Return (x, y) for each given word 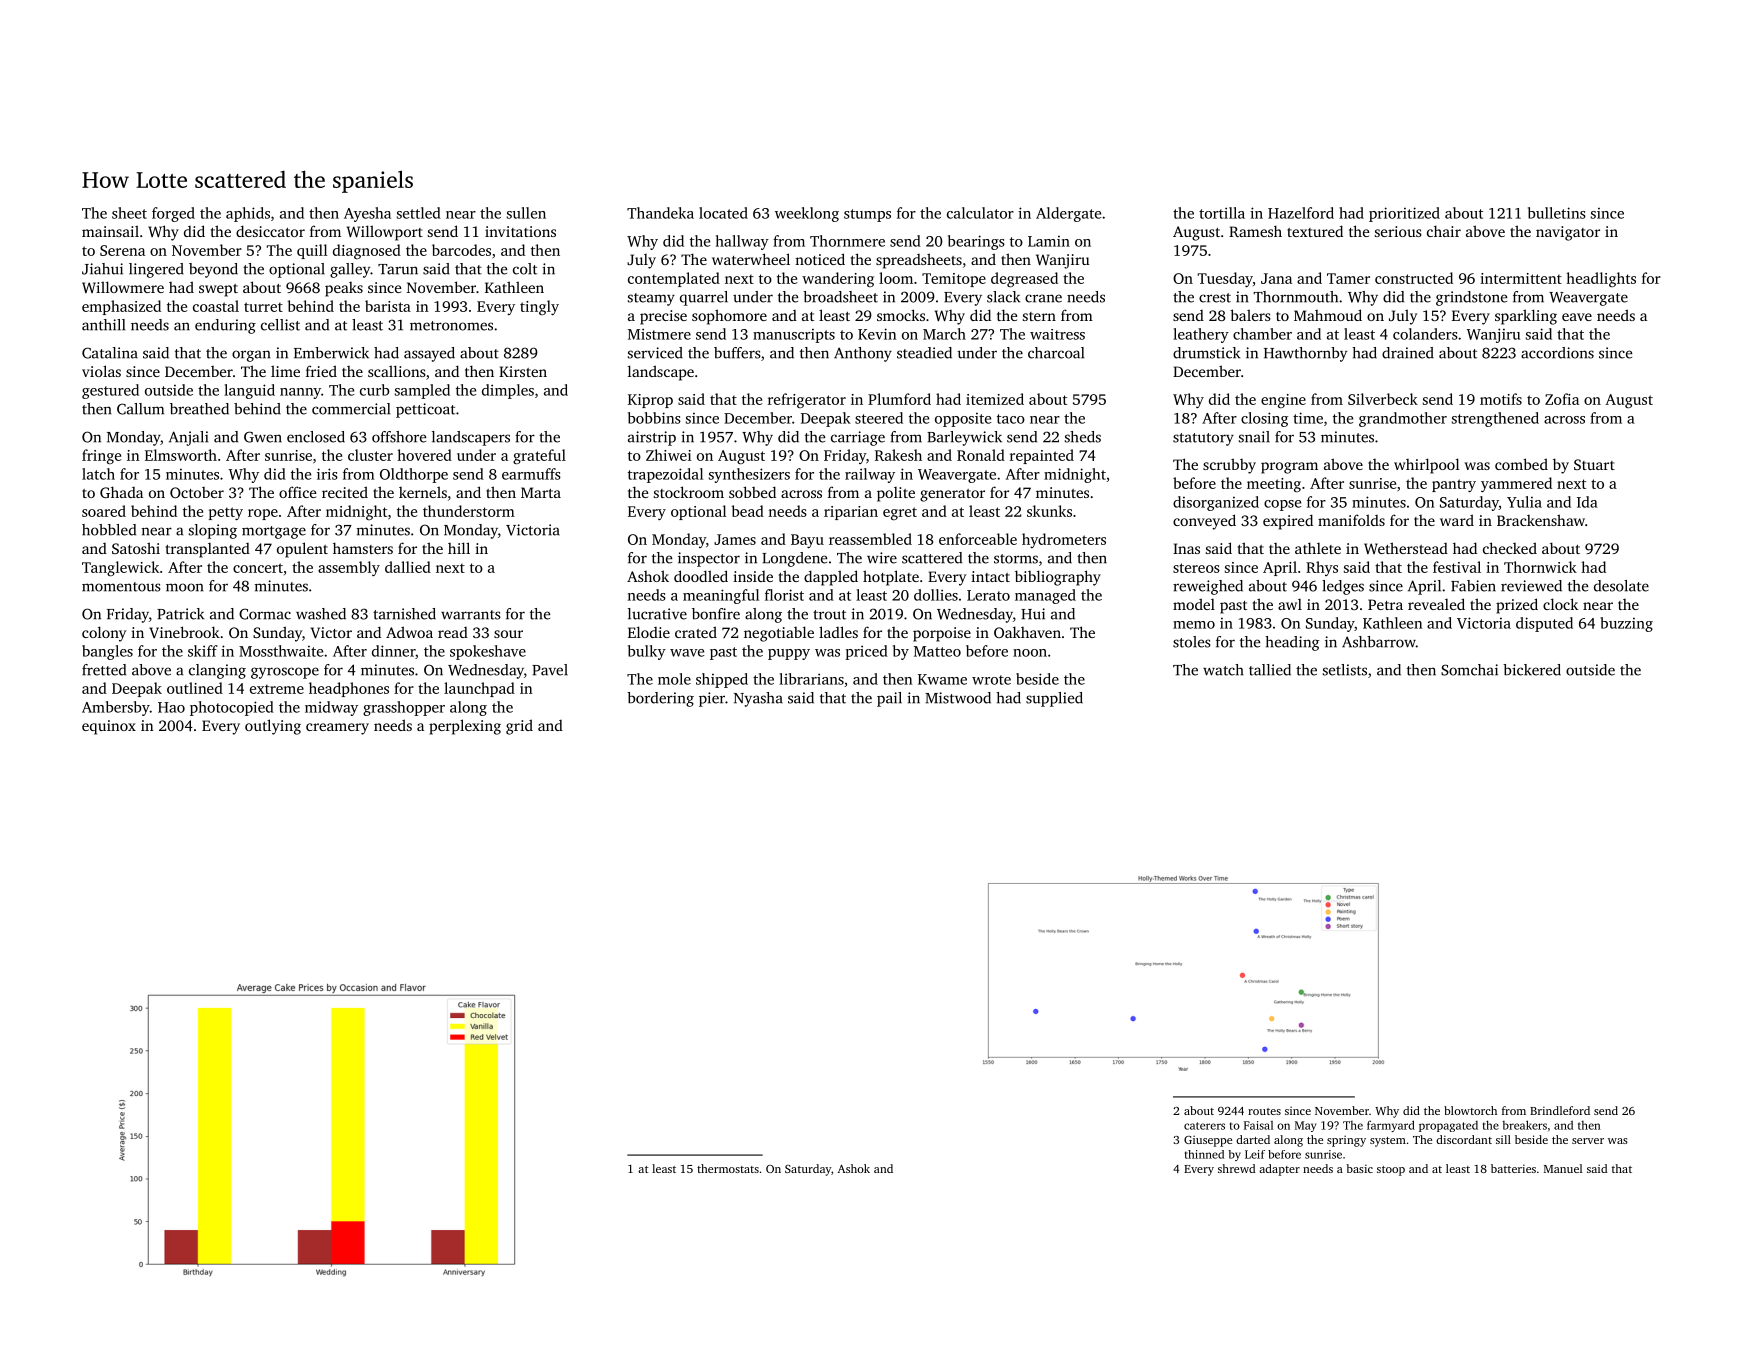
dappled (831, 578)
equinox (109, 727)
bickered (1532, 670)
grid (519, 727)
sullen (526, 213)
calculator (980, 213)
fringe (101, 456)
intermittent (1521, 278)
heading (1292, 643)
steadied (924, 353)
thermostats (728, 1168)
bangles (107, 652)
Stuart (1594, 464)
